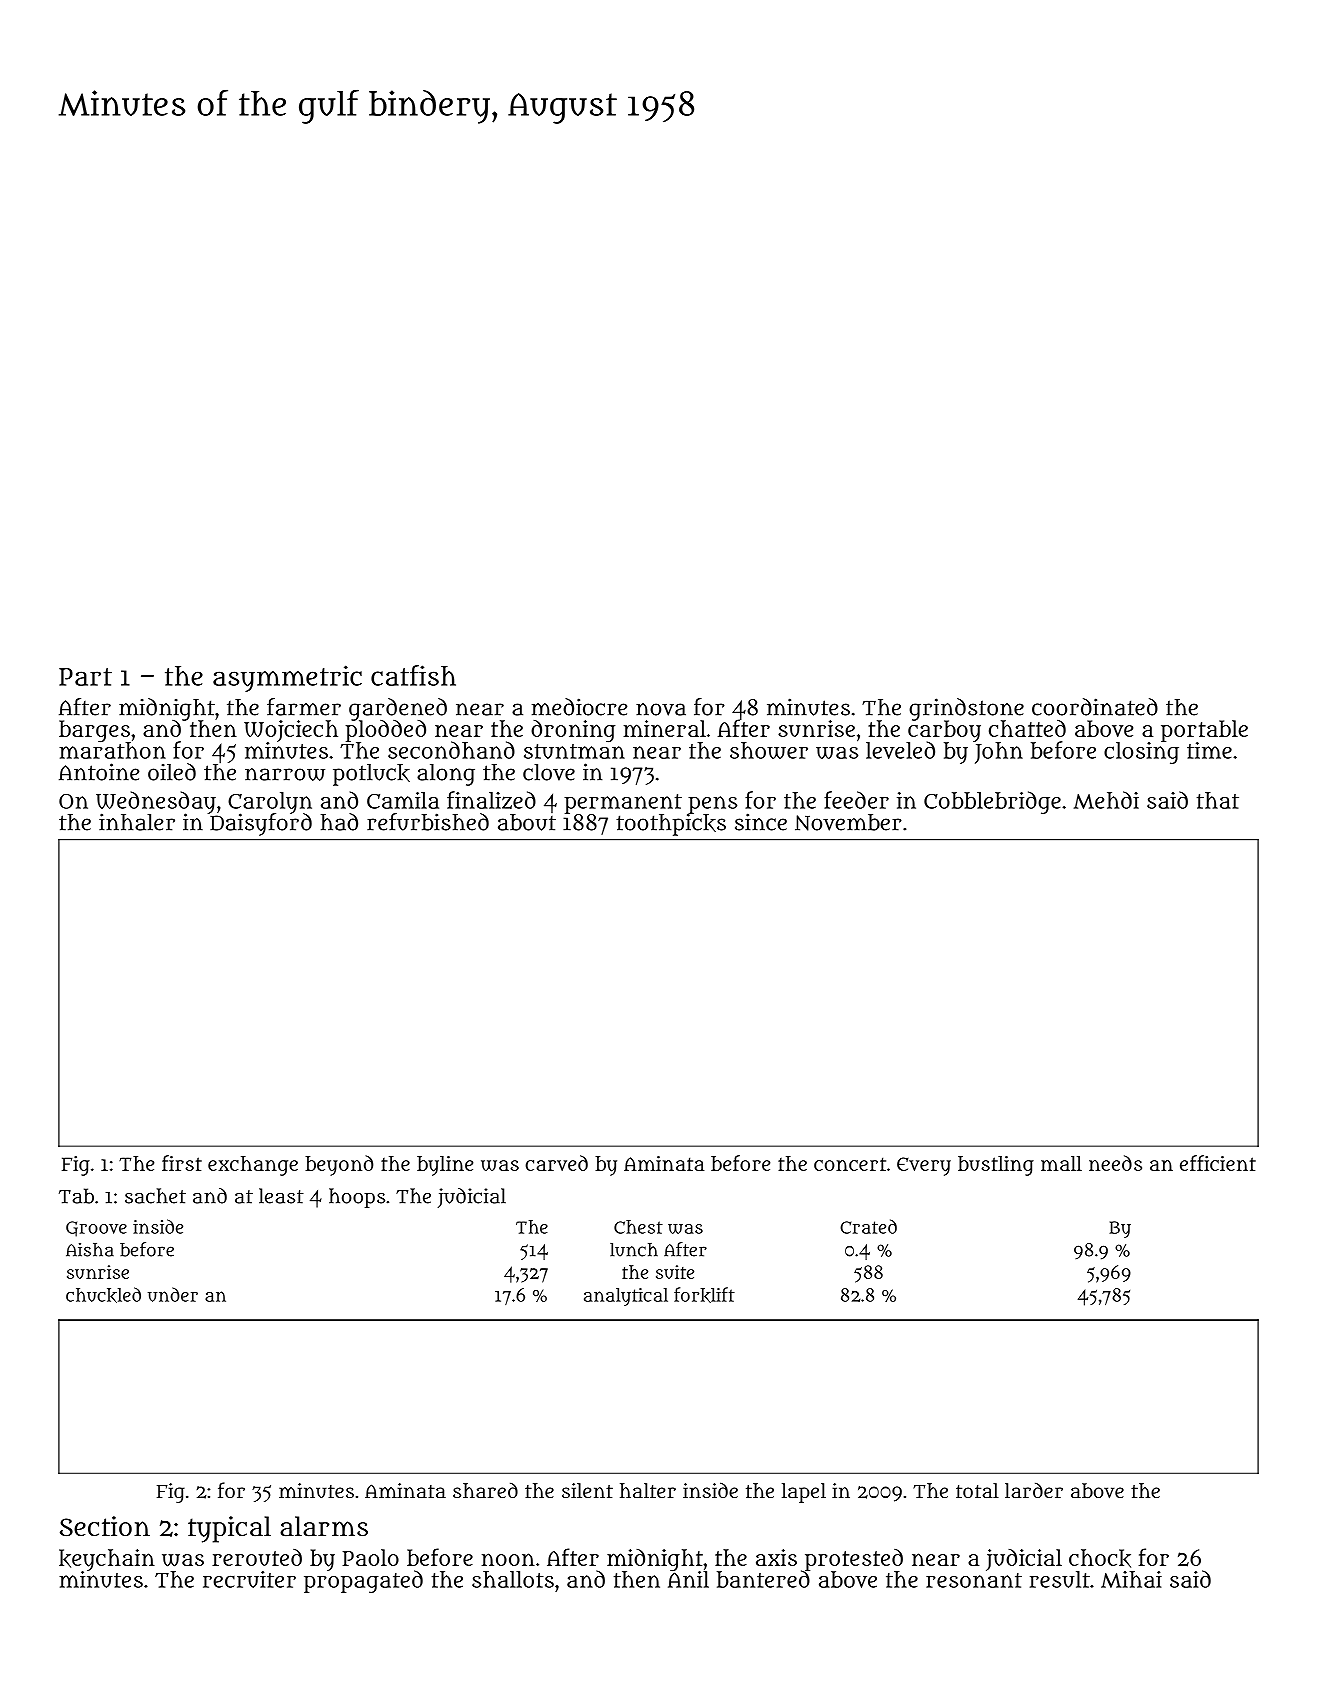 This image has height=1705, width=1317. Describe the element at coordinates (1131, 1579) in the image. I see `Mihai` at that location.
